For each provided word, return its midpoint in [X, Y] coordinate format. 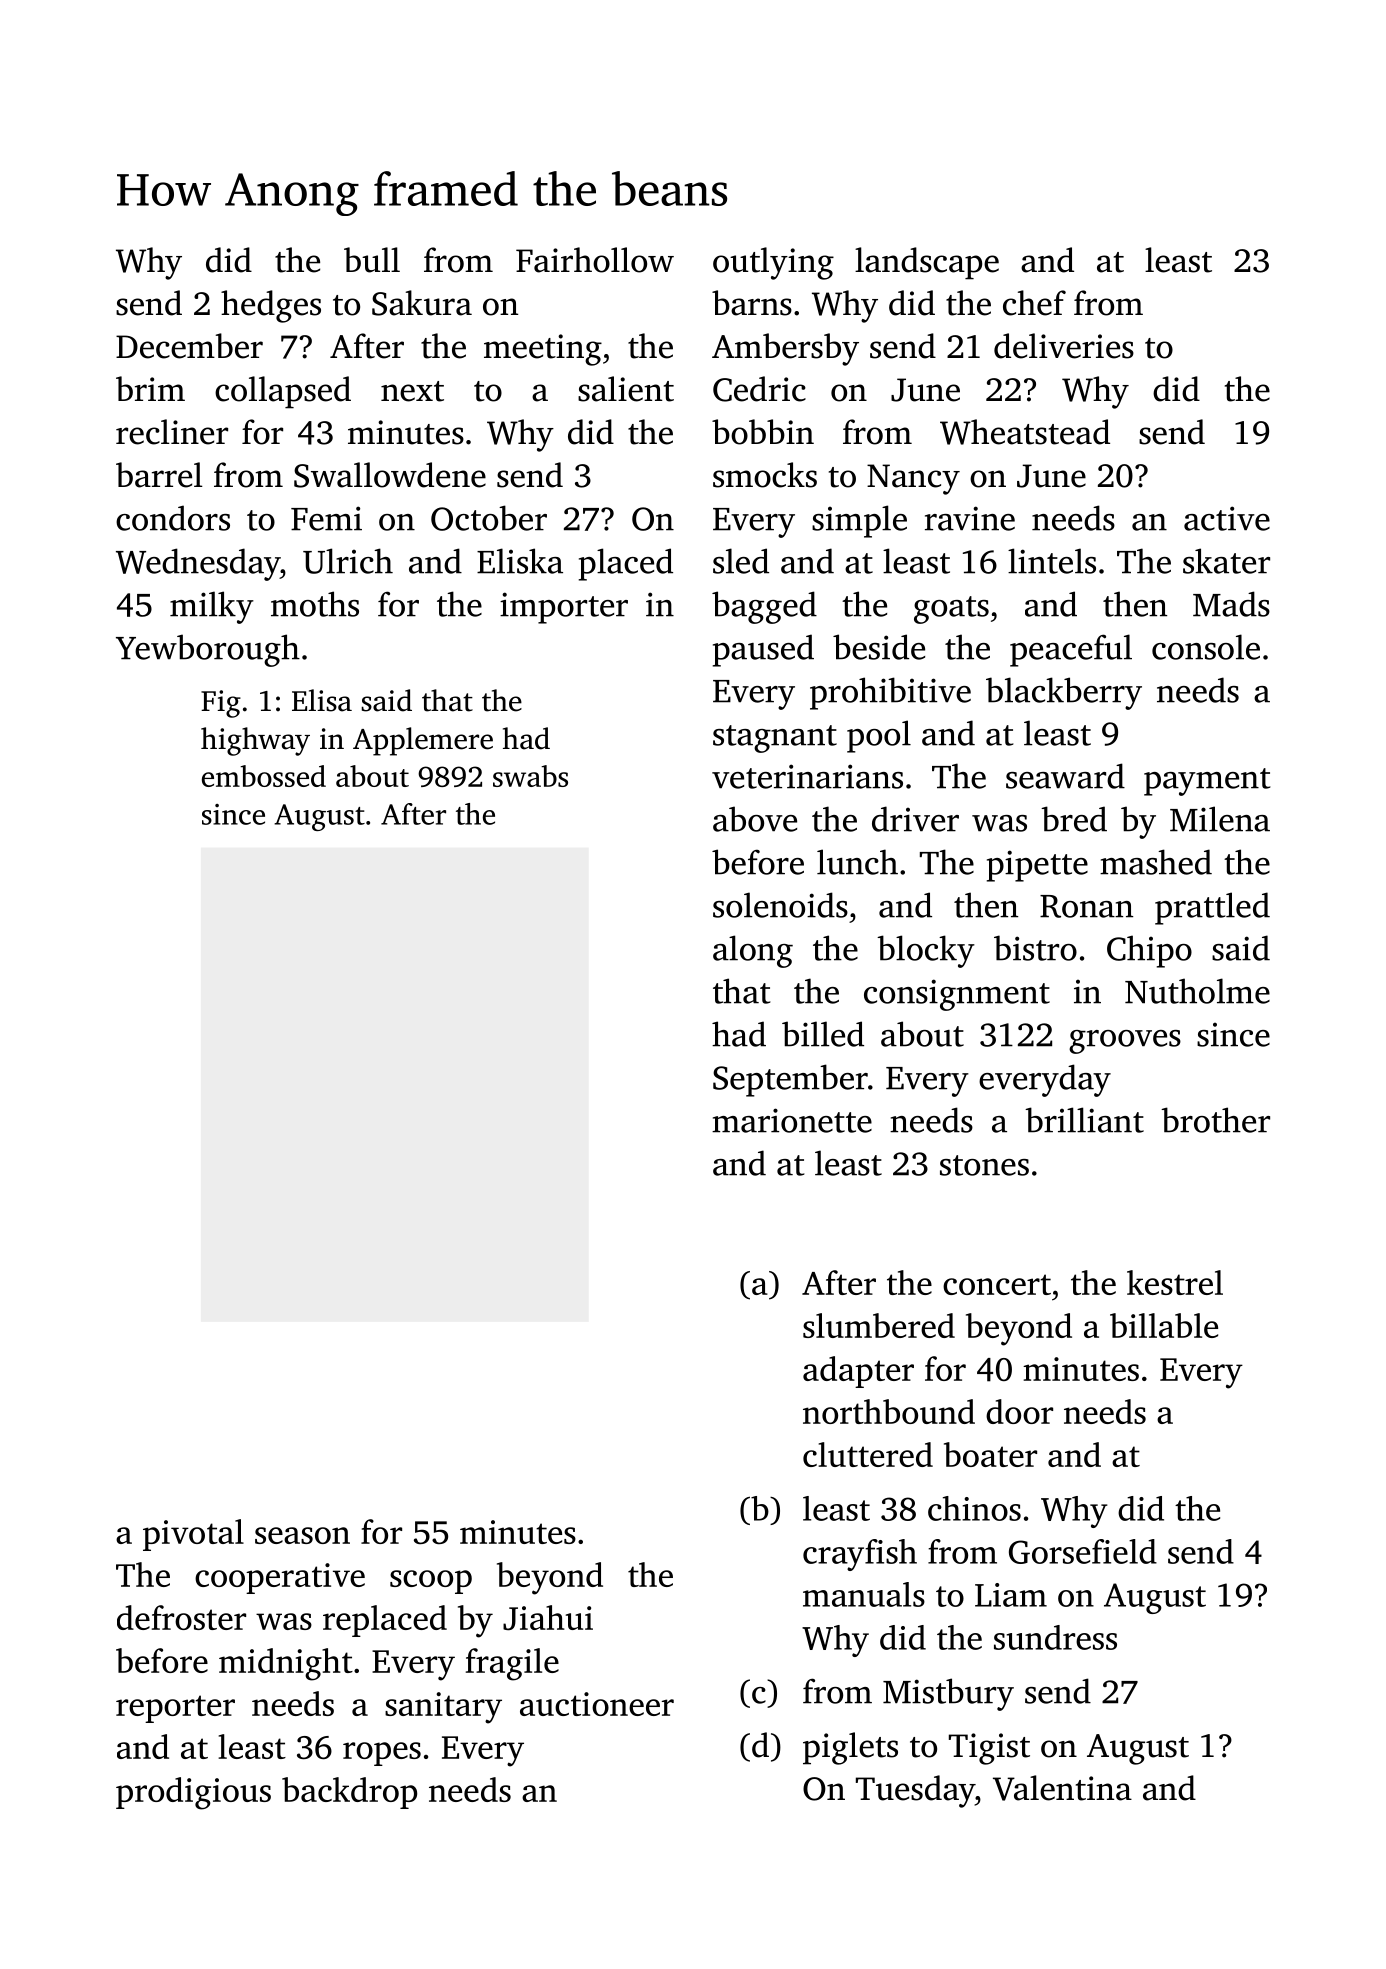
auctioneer [597, 1704]
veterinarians [807, 776]
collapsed [283, 392]
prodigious [193, 1793]
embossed [264, 776]
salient [626, 389]
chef [1034, 303]
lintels [1052, 561]
